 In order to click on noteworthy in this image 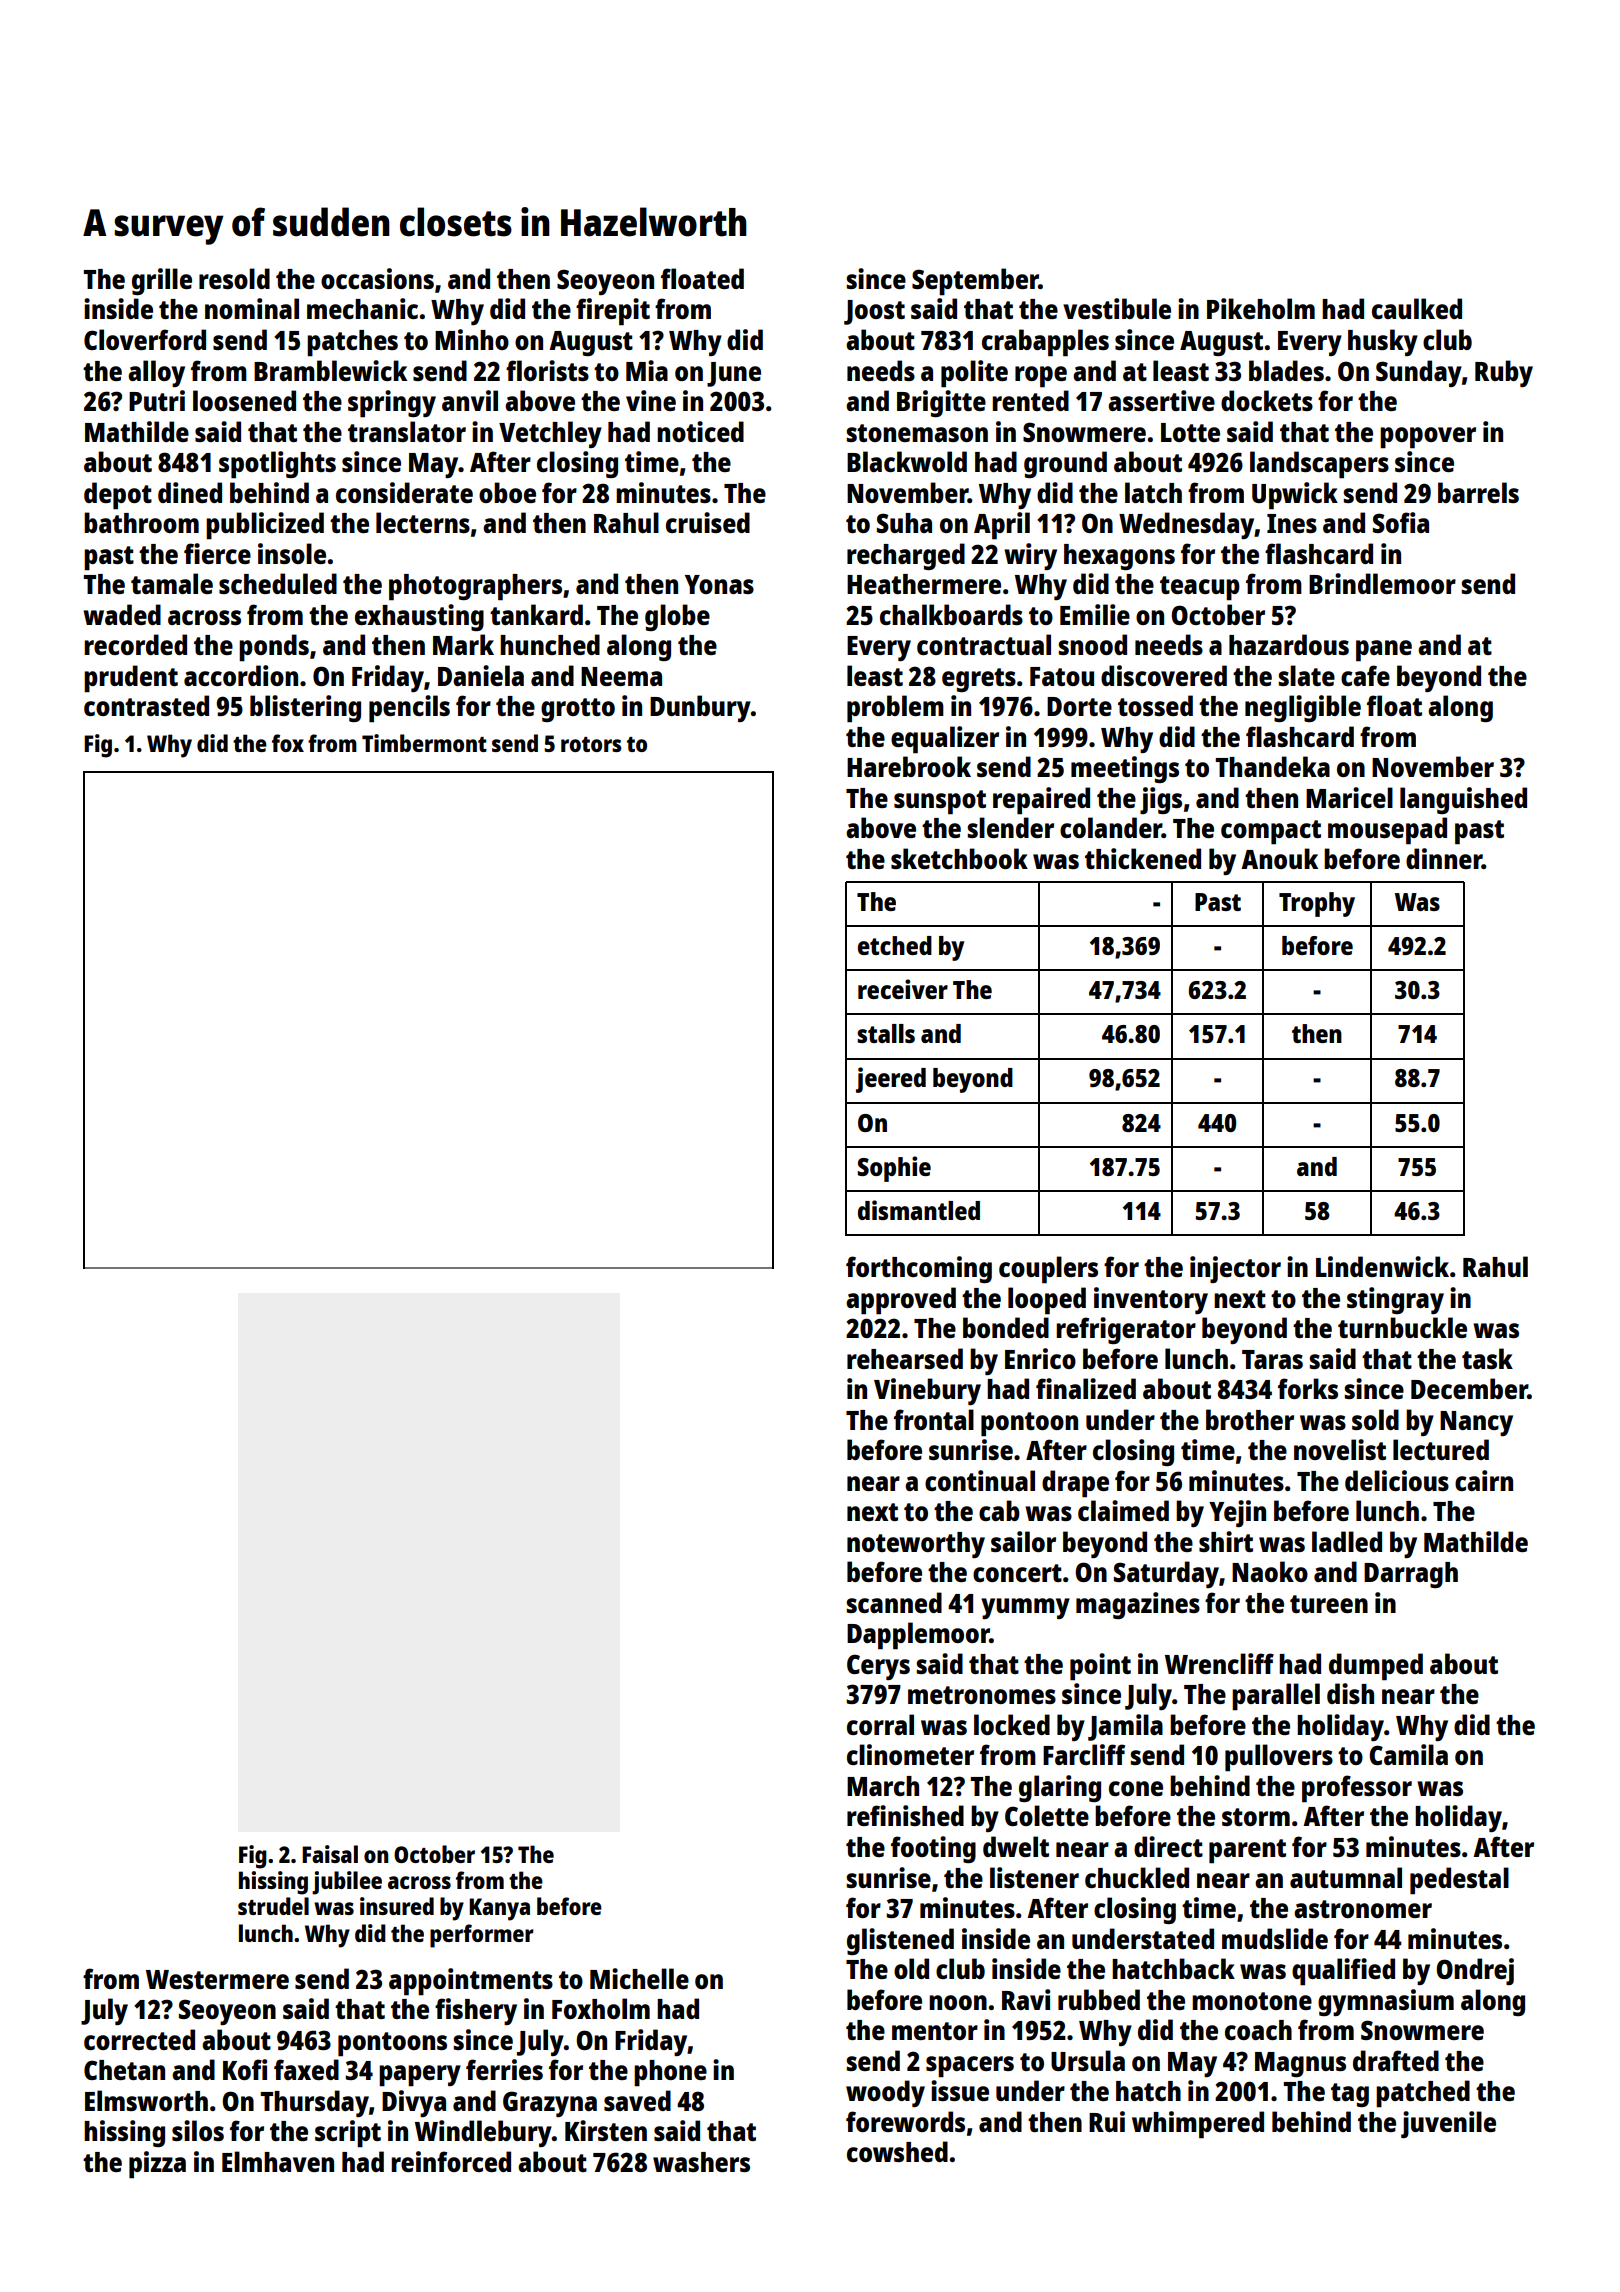, I will do `click(916, 1545)`.
